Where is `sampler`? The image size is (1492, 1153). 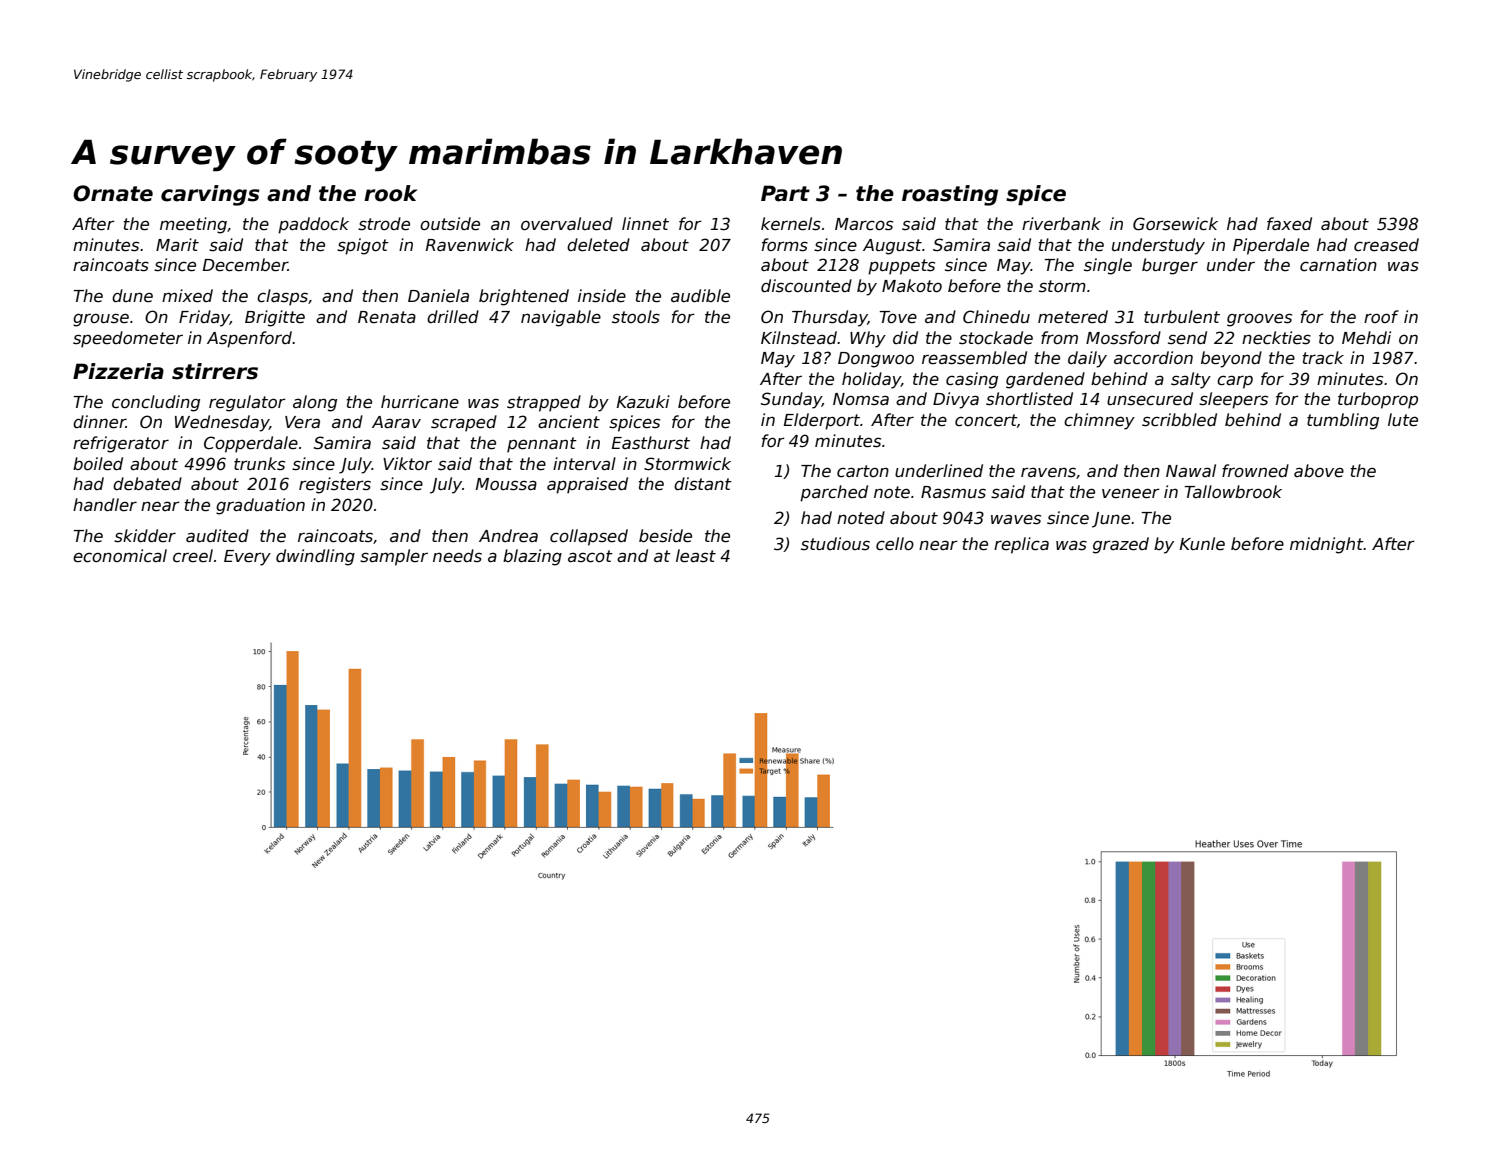
sampler is located at coordinates (394, 557).
